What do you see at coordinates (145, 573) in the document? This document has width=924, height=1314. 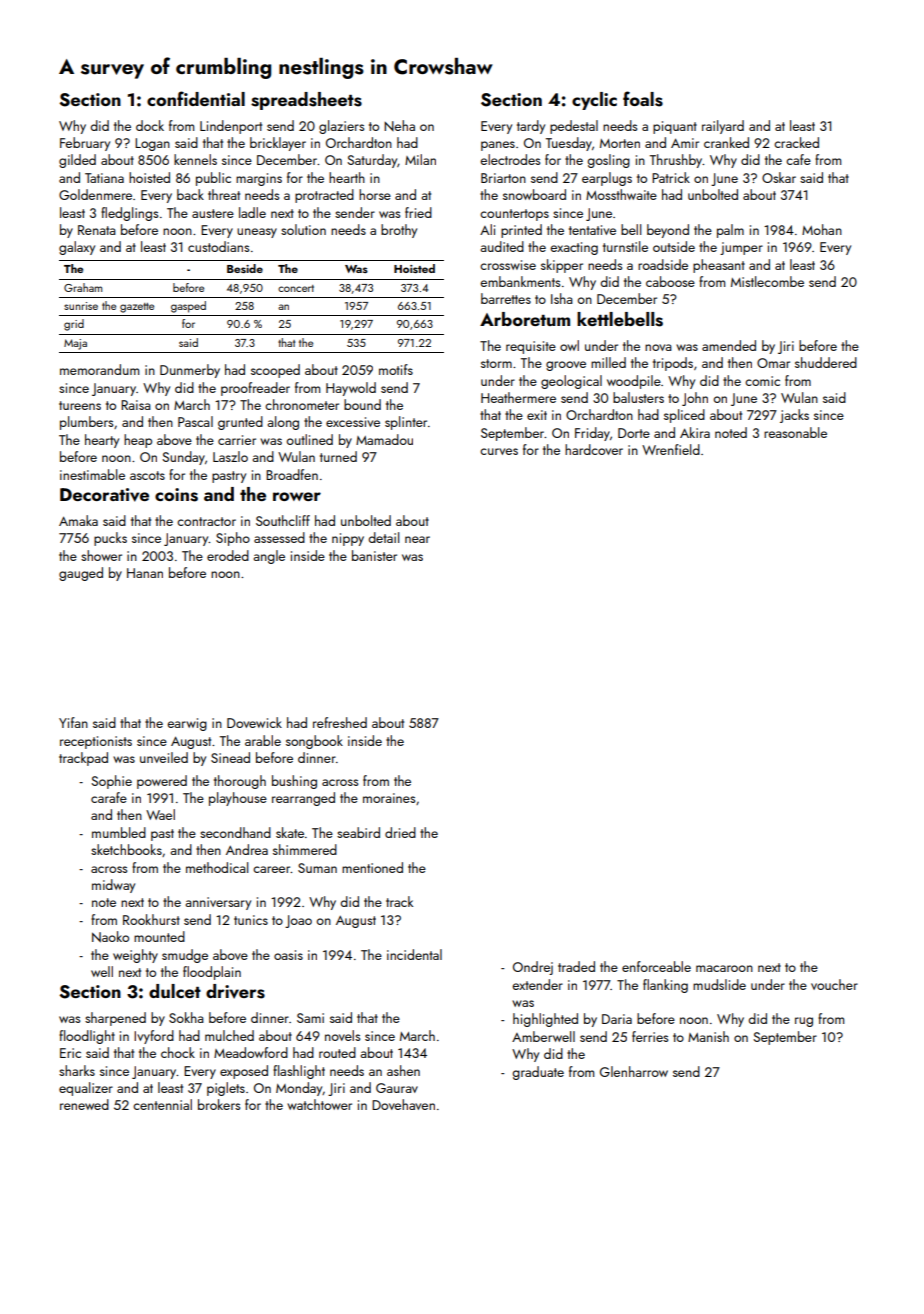 I see `Hanan` at bounding box center [145, 573].
